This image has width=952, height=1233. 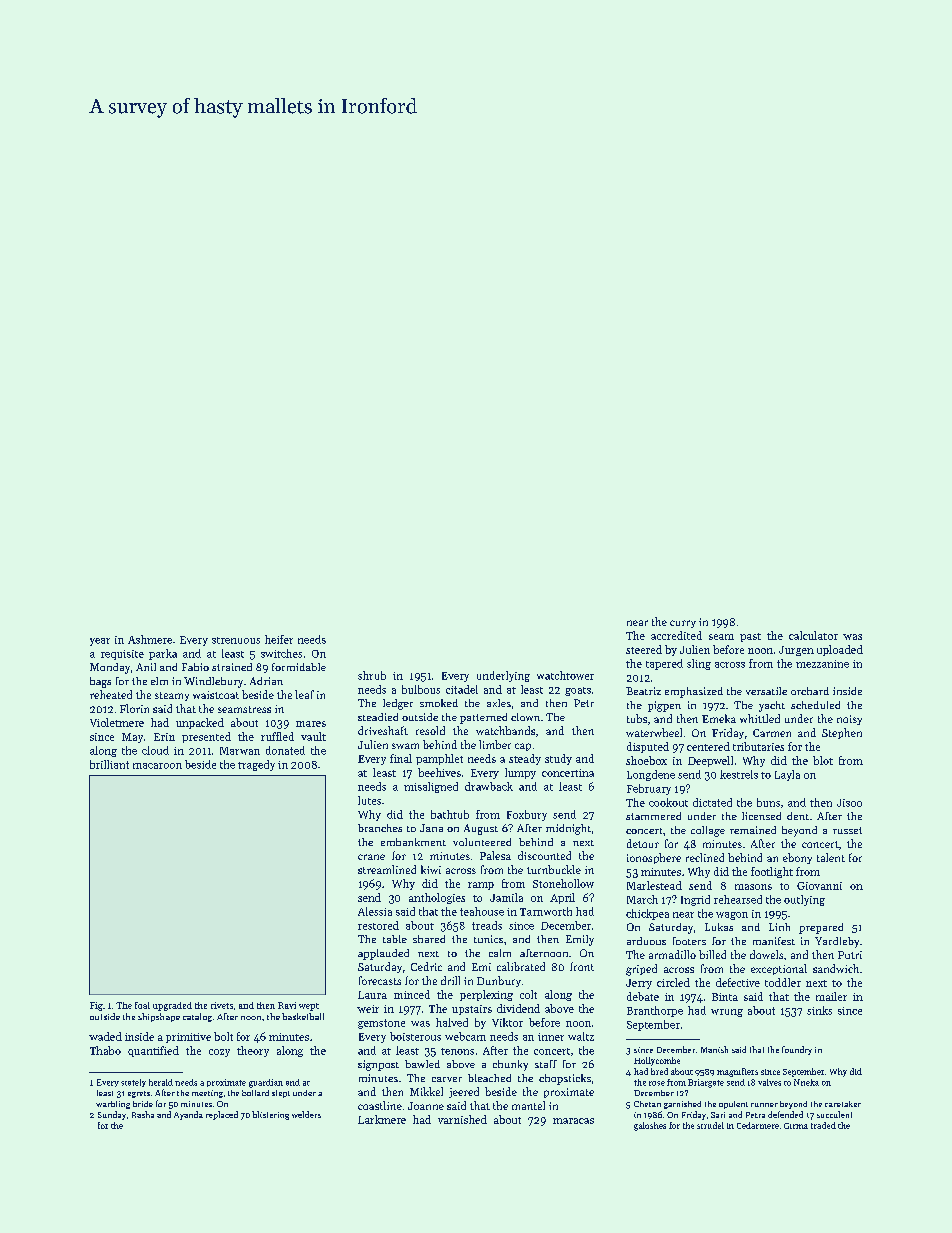 I want to click on Longdene, so click(x=651, y=775).
